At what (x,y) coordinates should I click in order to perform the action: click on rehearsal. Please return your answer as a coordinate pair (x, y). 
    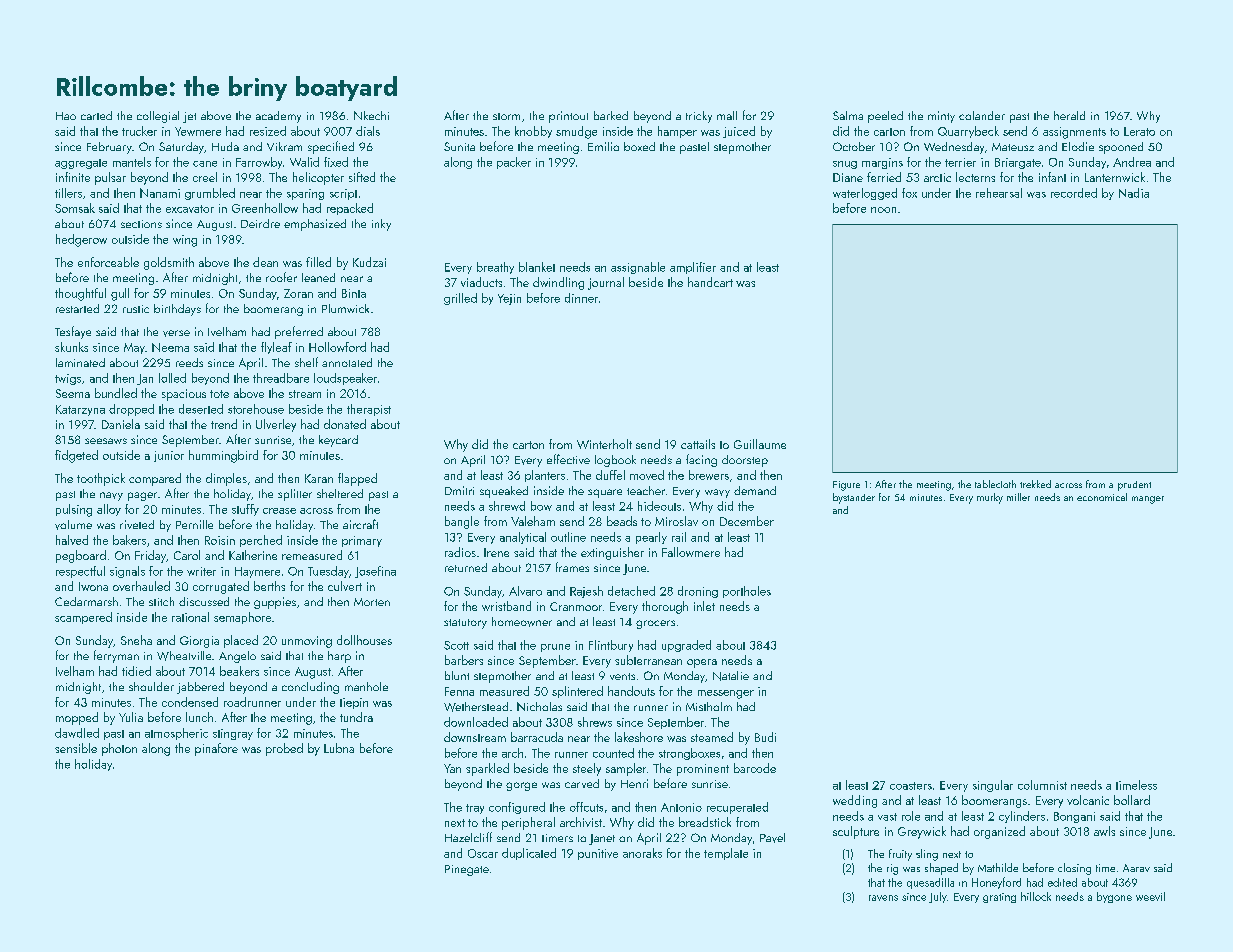
    Looking at the image, I should click on (999, 193).
